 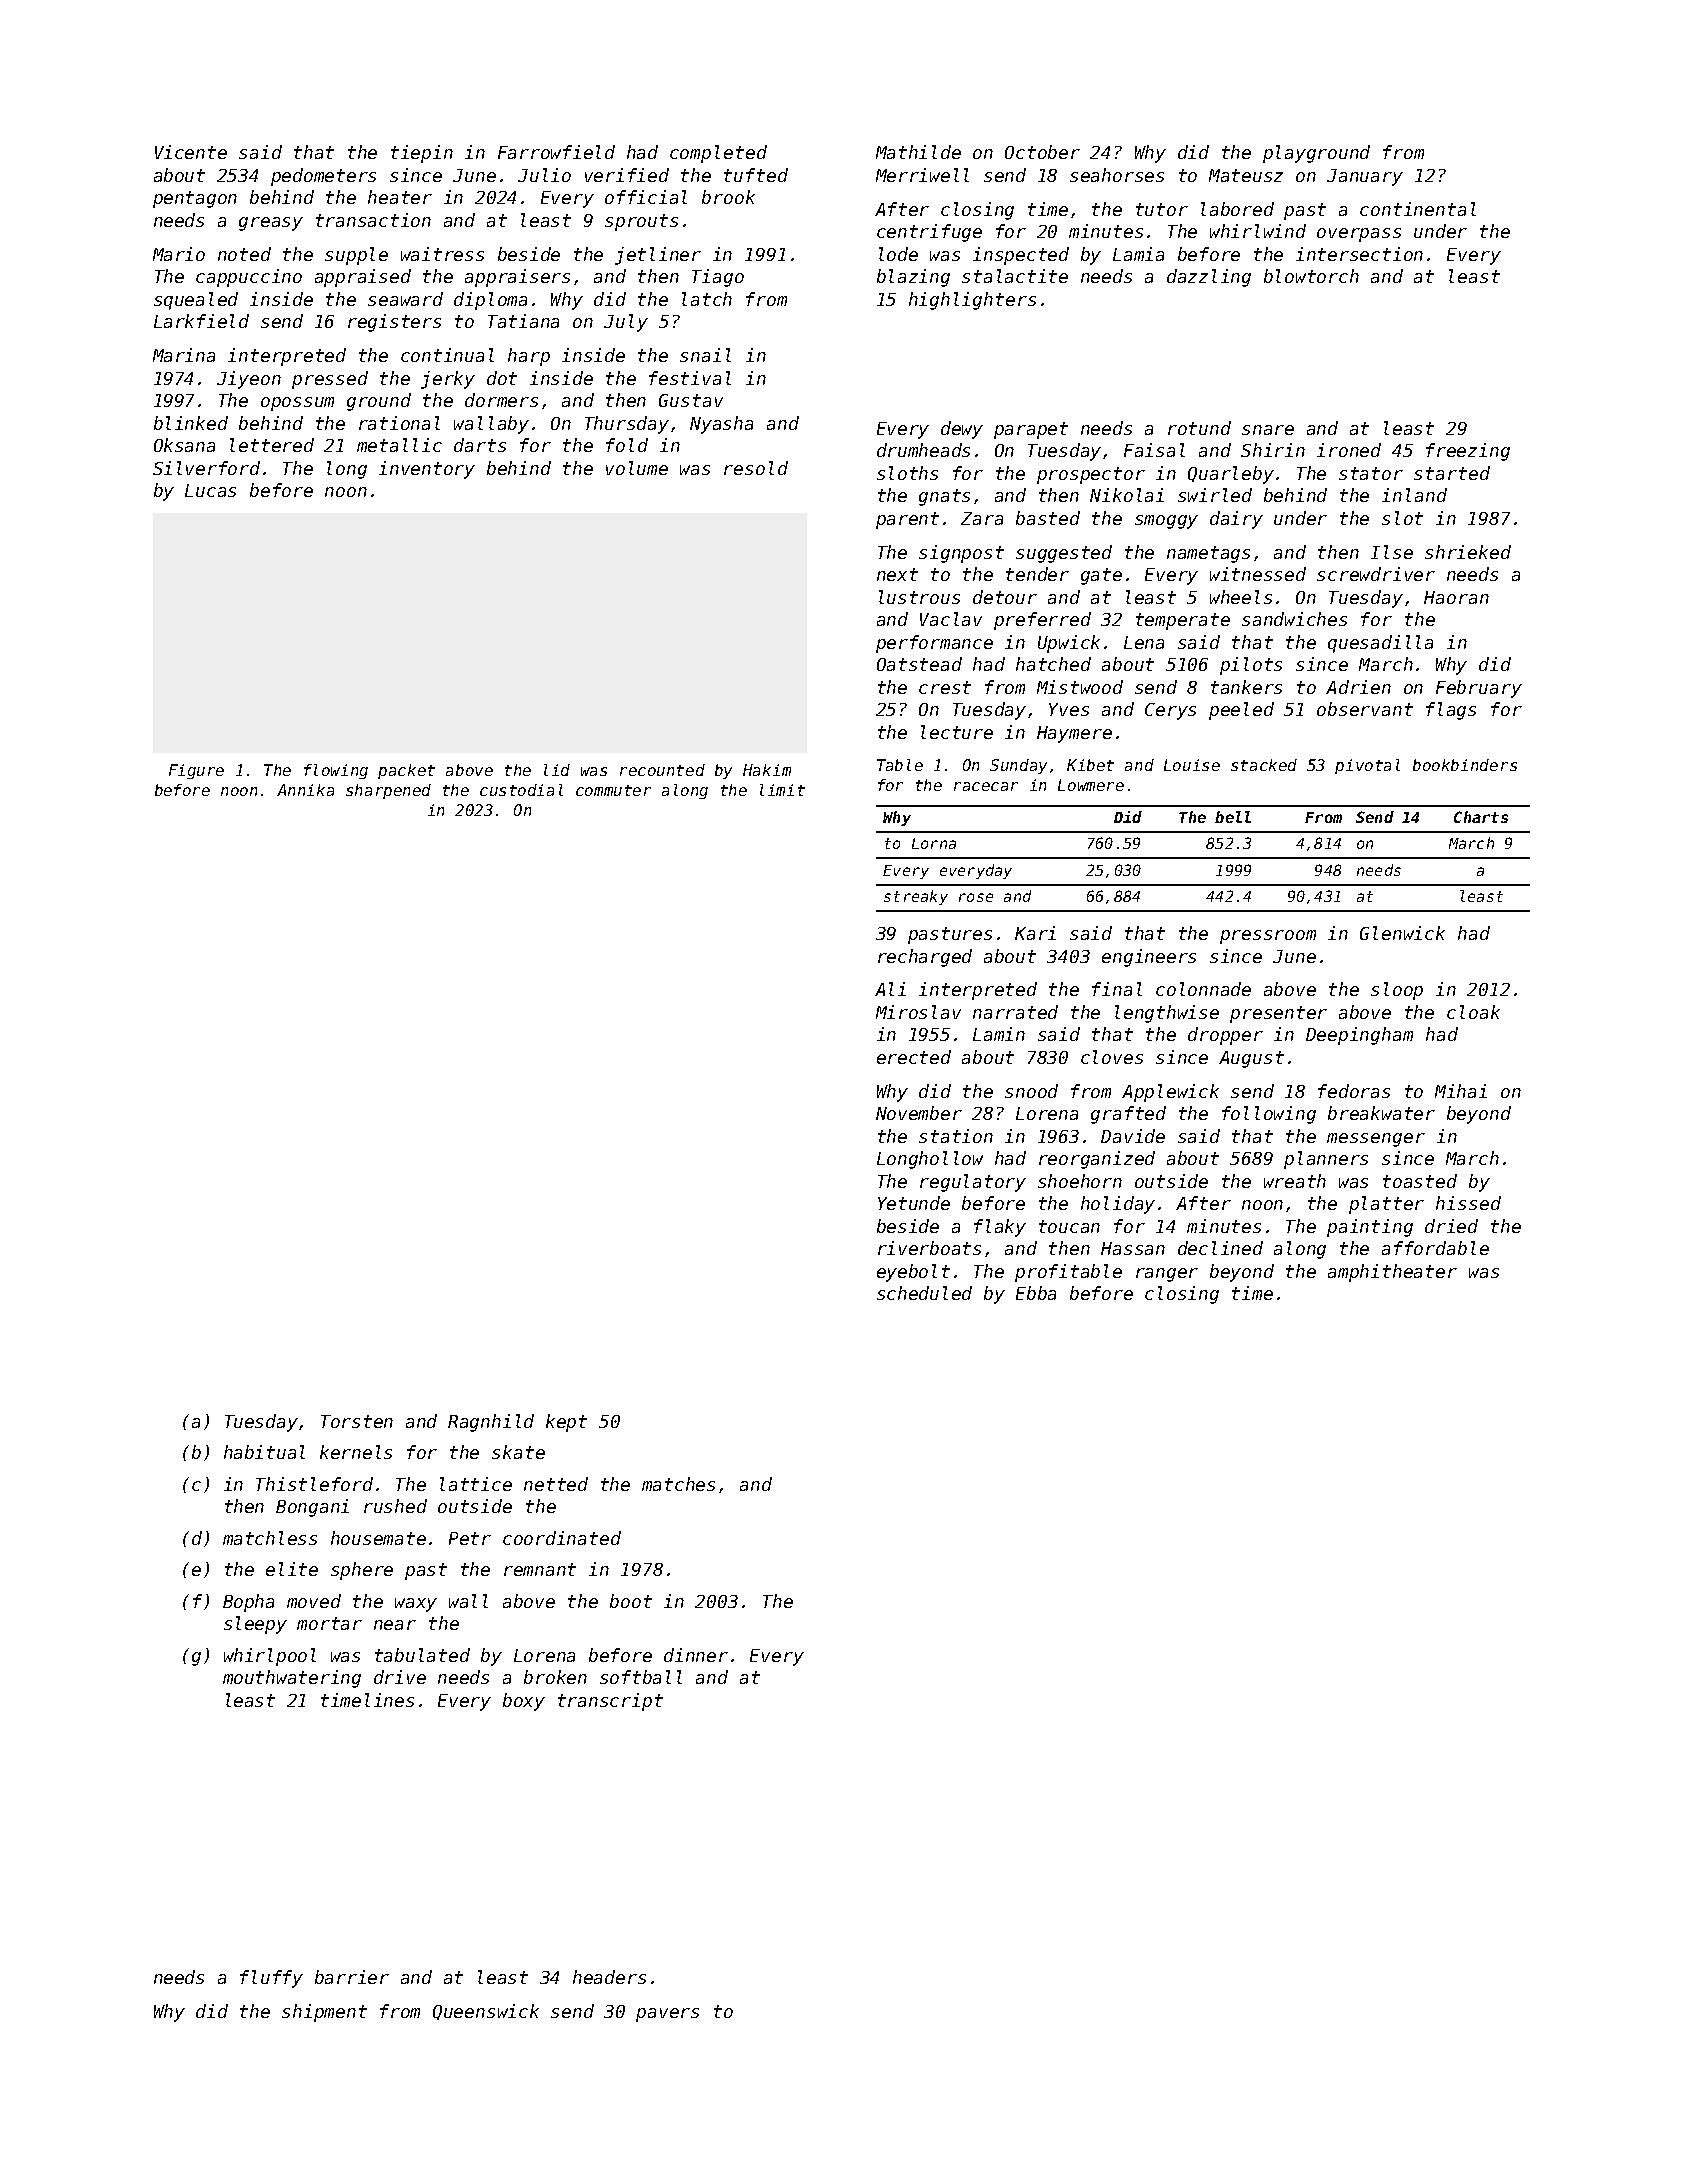 I want to click on colonnade, so click(x=1203, y=989).
